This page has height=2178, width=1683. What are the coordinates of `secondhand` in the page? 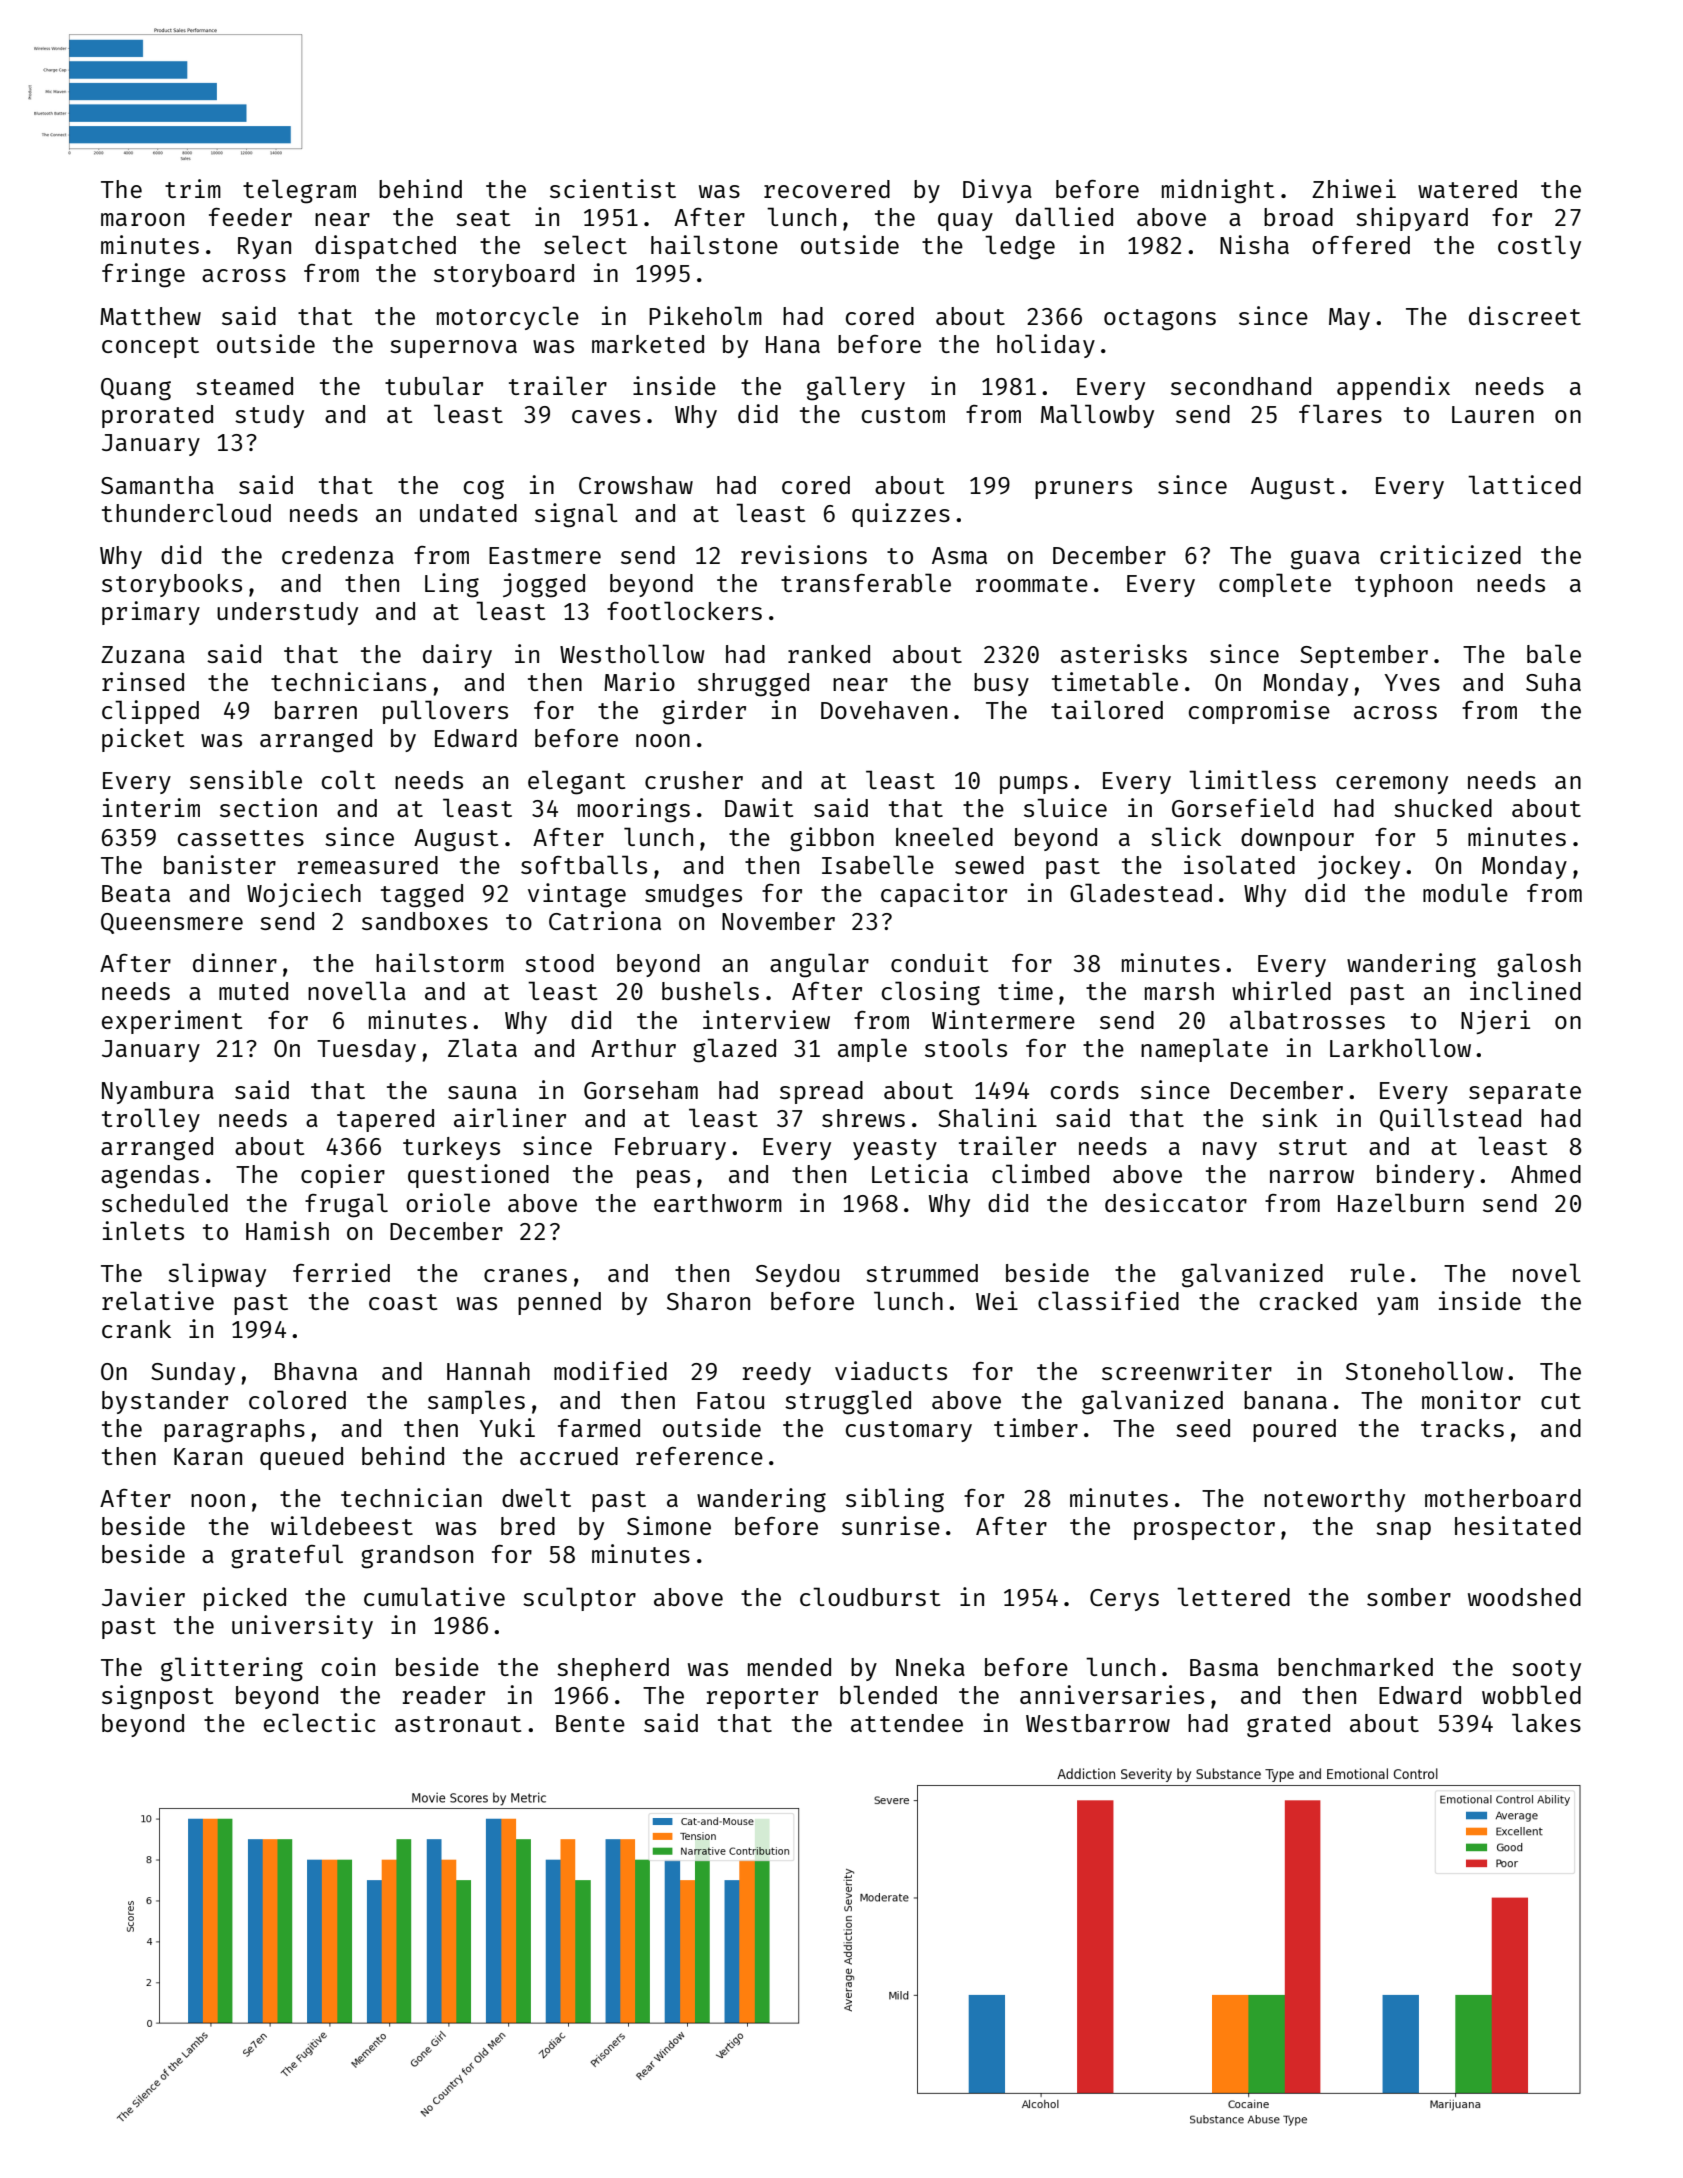 It's located at (1241, 386).
